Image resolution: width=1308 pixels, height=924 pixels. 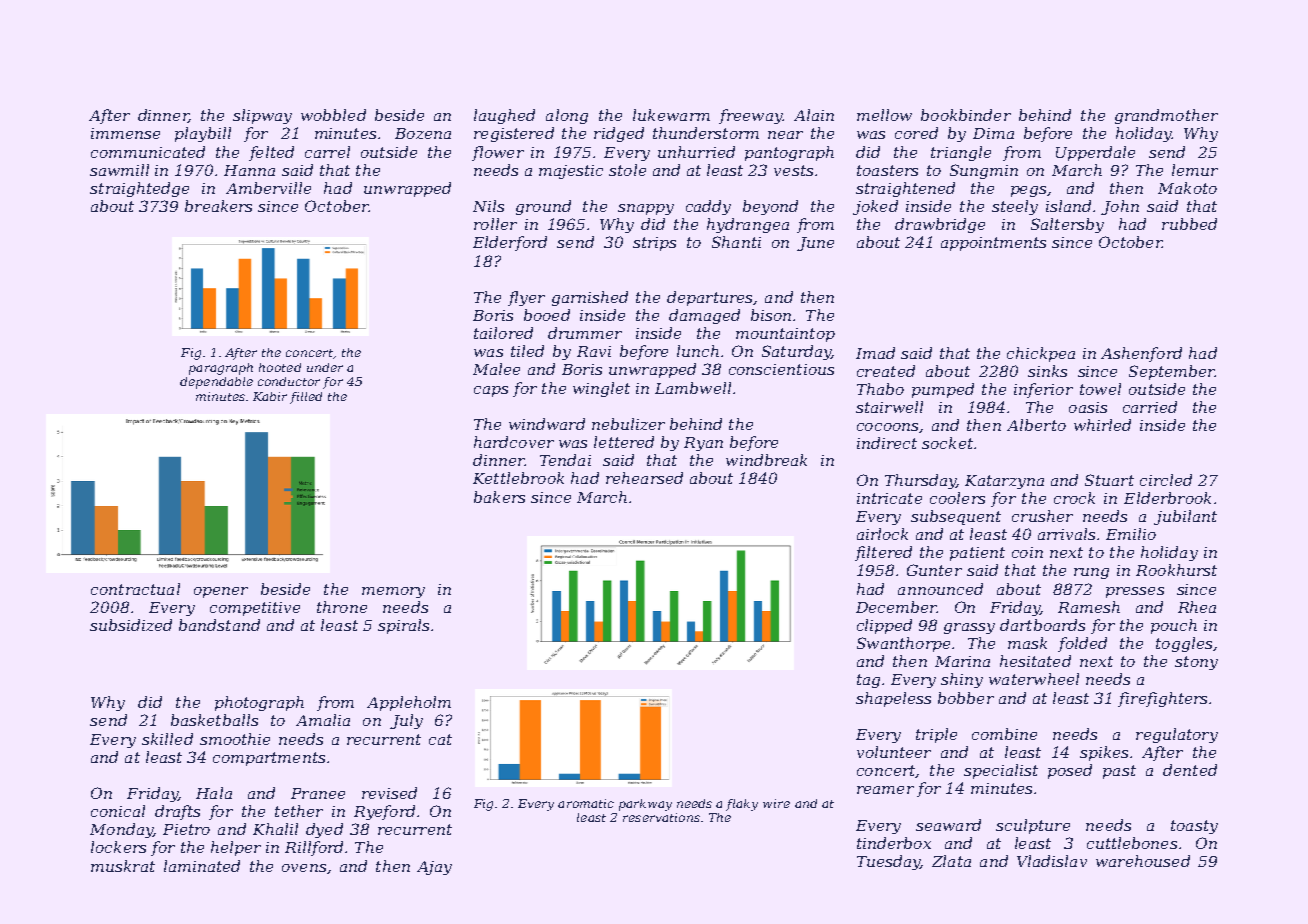 What do you see at coordinates (118, 811) in the screenshot?
I see `conical` at bounding box center [118, 811].
